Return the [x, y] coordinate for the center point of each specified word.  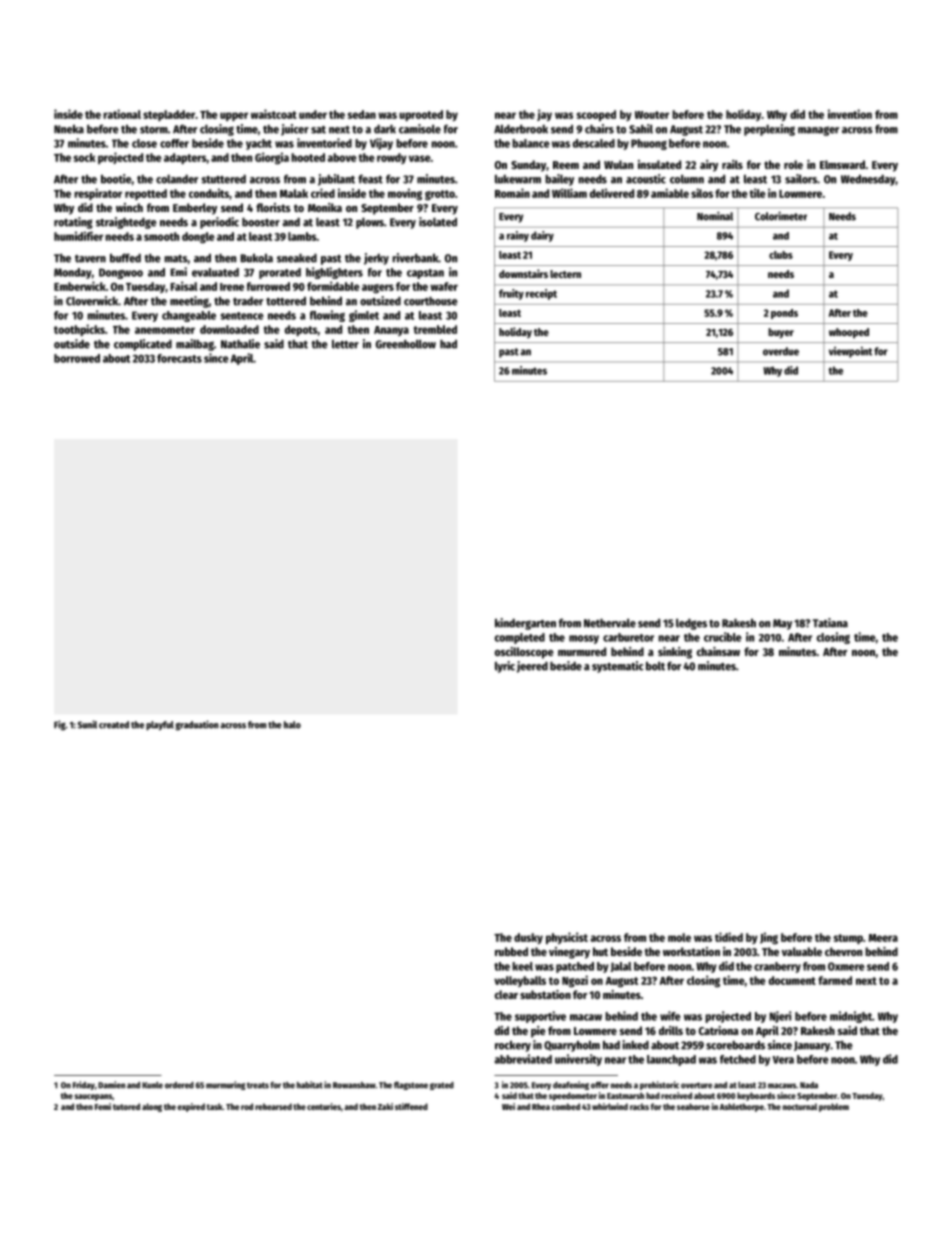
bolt [655, 666]
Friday [84, 1085]
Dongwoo [121, 273]
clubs [781, 255]
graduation [197, 725]
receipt [541, 294]
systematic [618, 667]
